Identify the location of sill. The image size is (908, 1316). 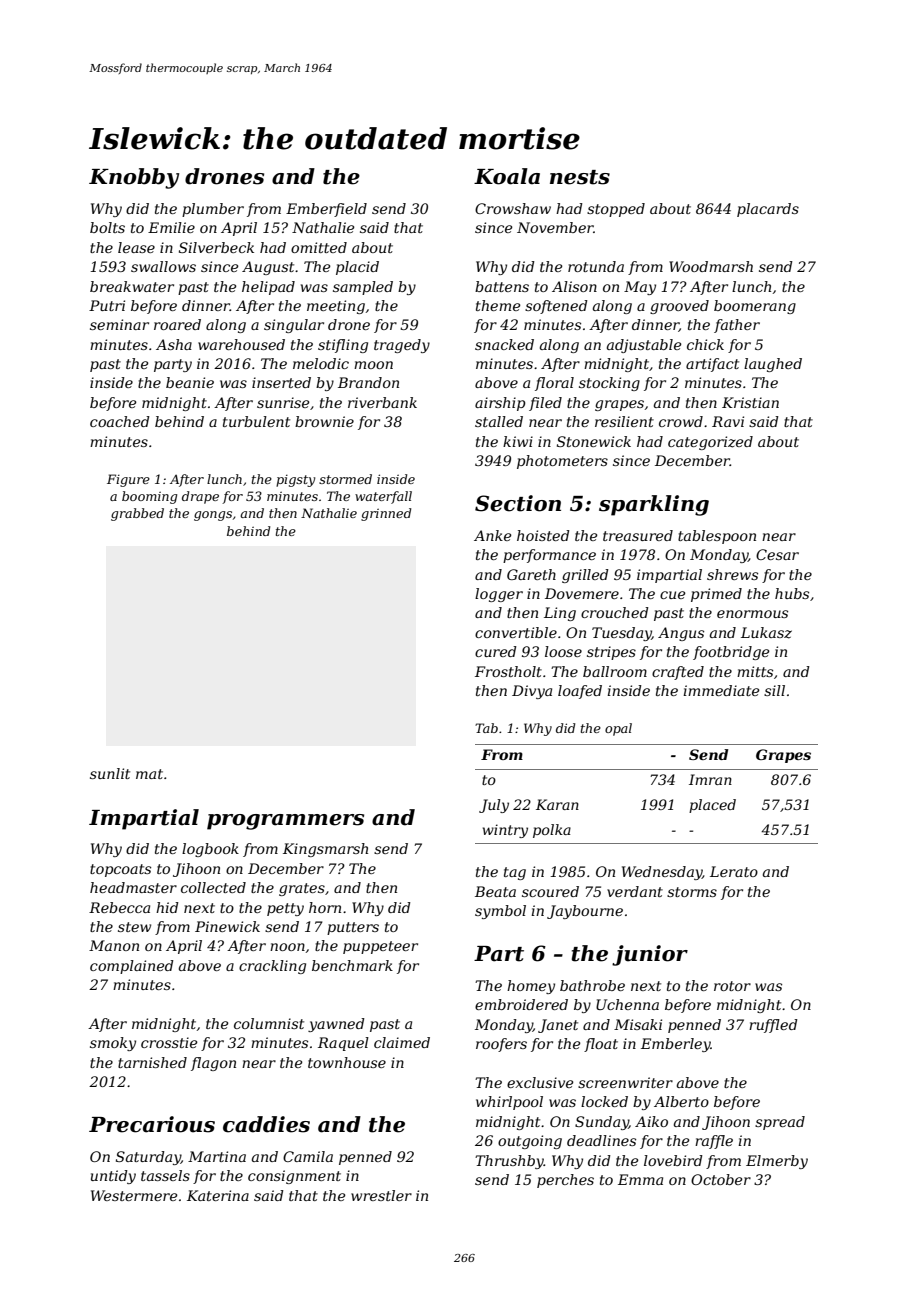
(774, 690).
